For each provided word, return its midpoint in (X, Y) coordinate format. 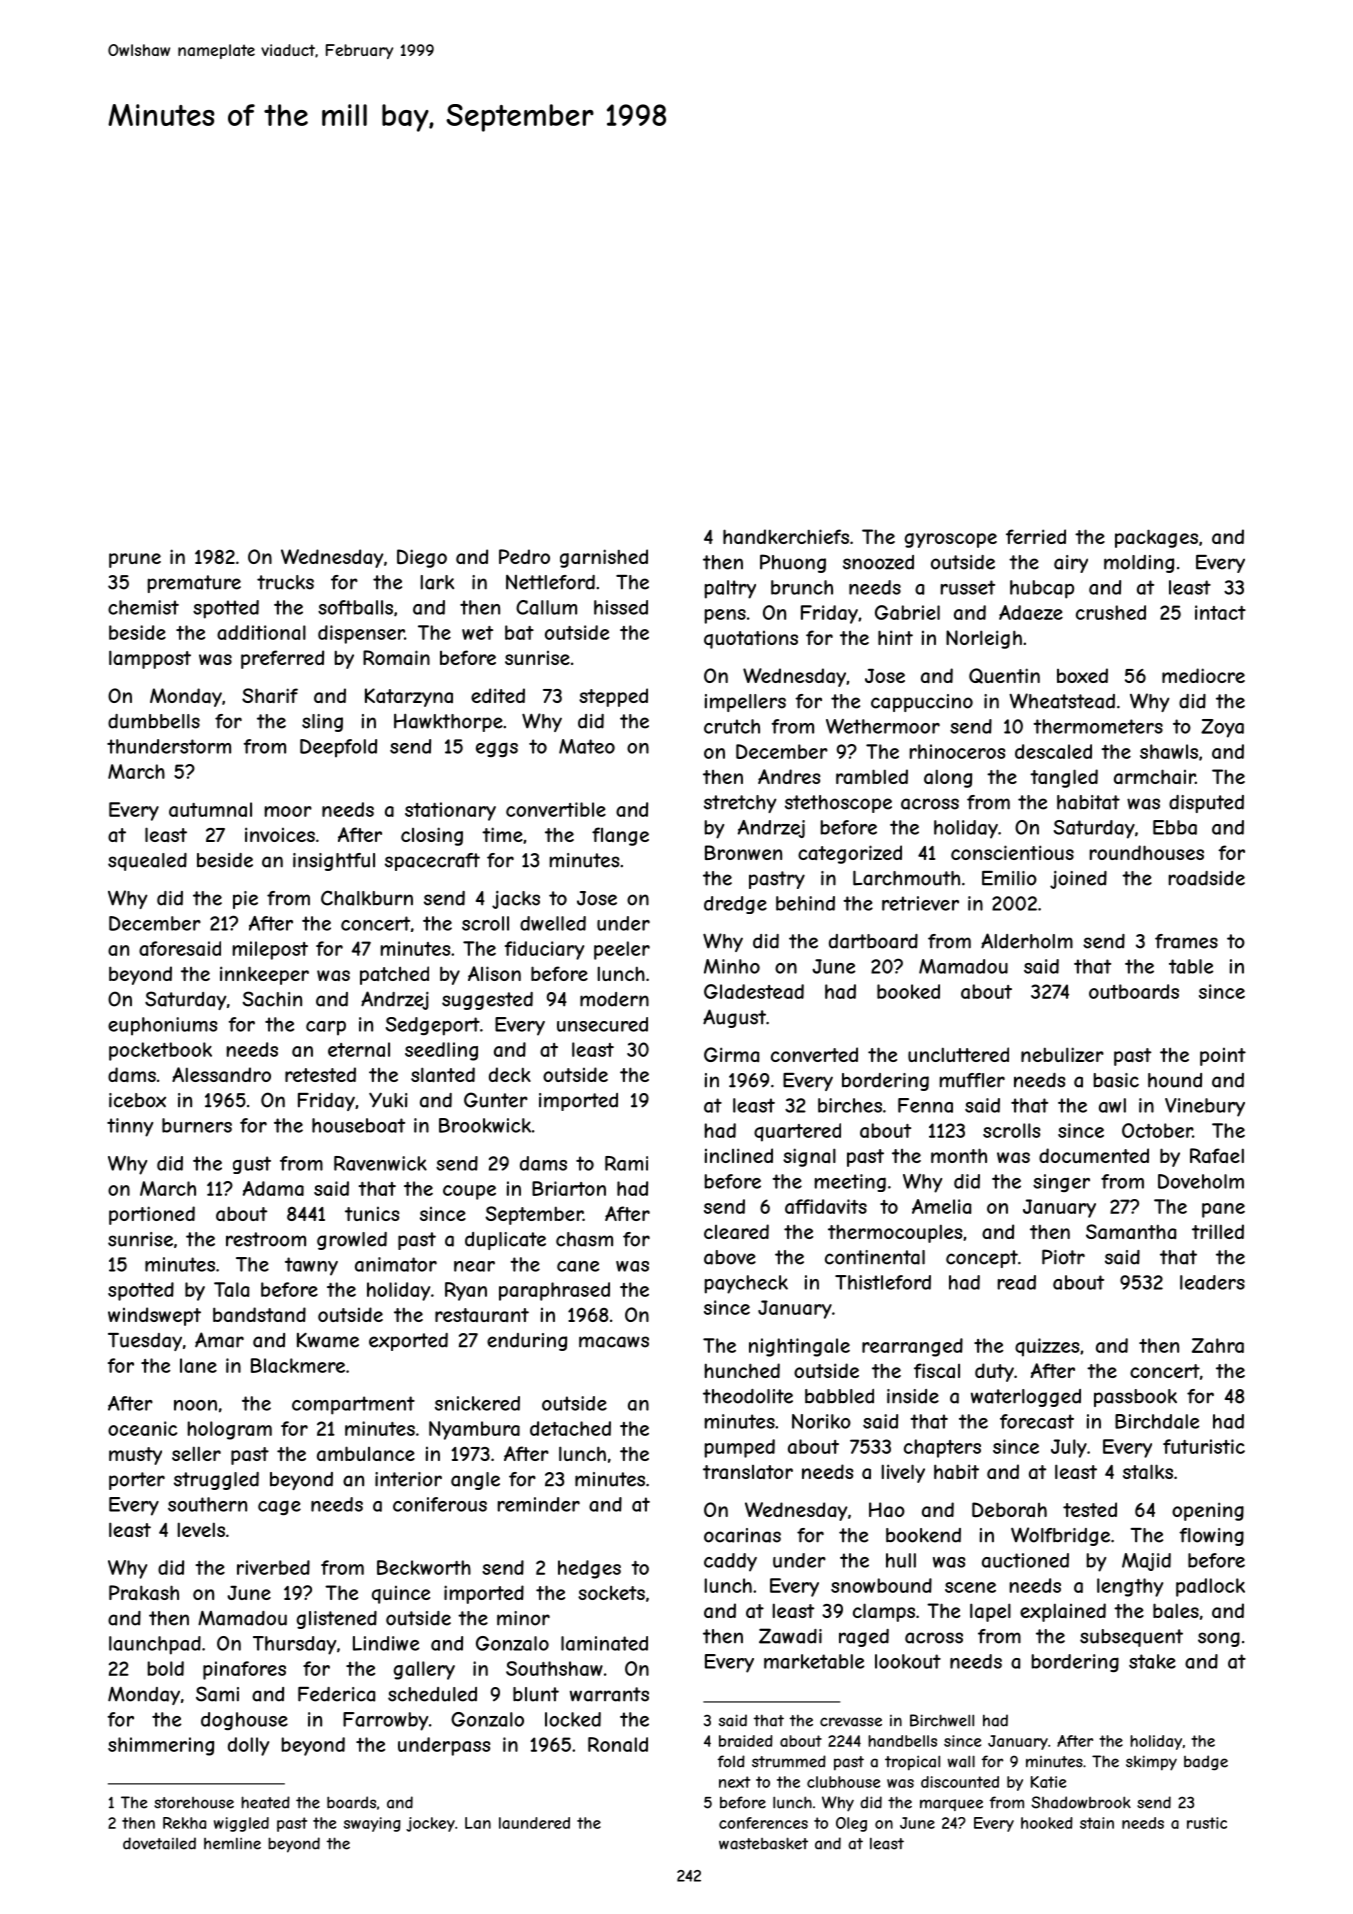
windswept (154, 1316)
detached (570, 1428)
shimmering (161, 1746)
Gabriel (907, 612)
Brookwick (485, 1125)
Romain (396, 657)
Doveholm (1201, 1181)
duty (994, 1372)
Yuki (388, 1100)
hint (895, 637)
